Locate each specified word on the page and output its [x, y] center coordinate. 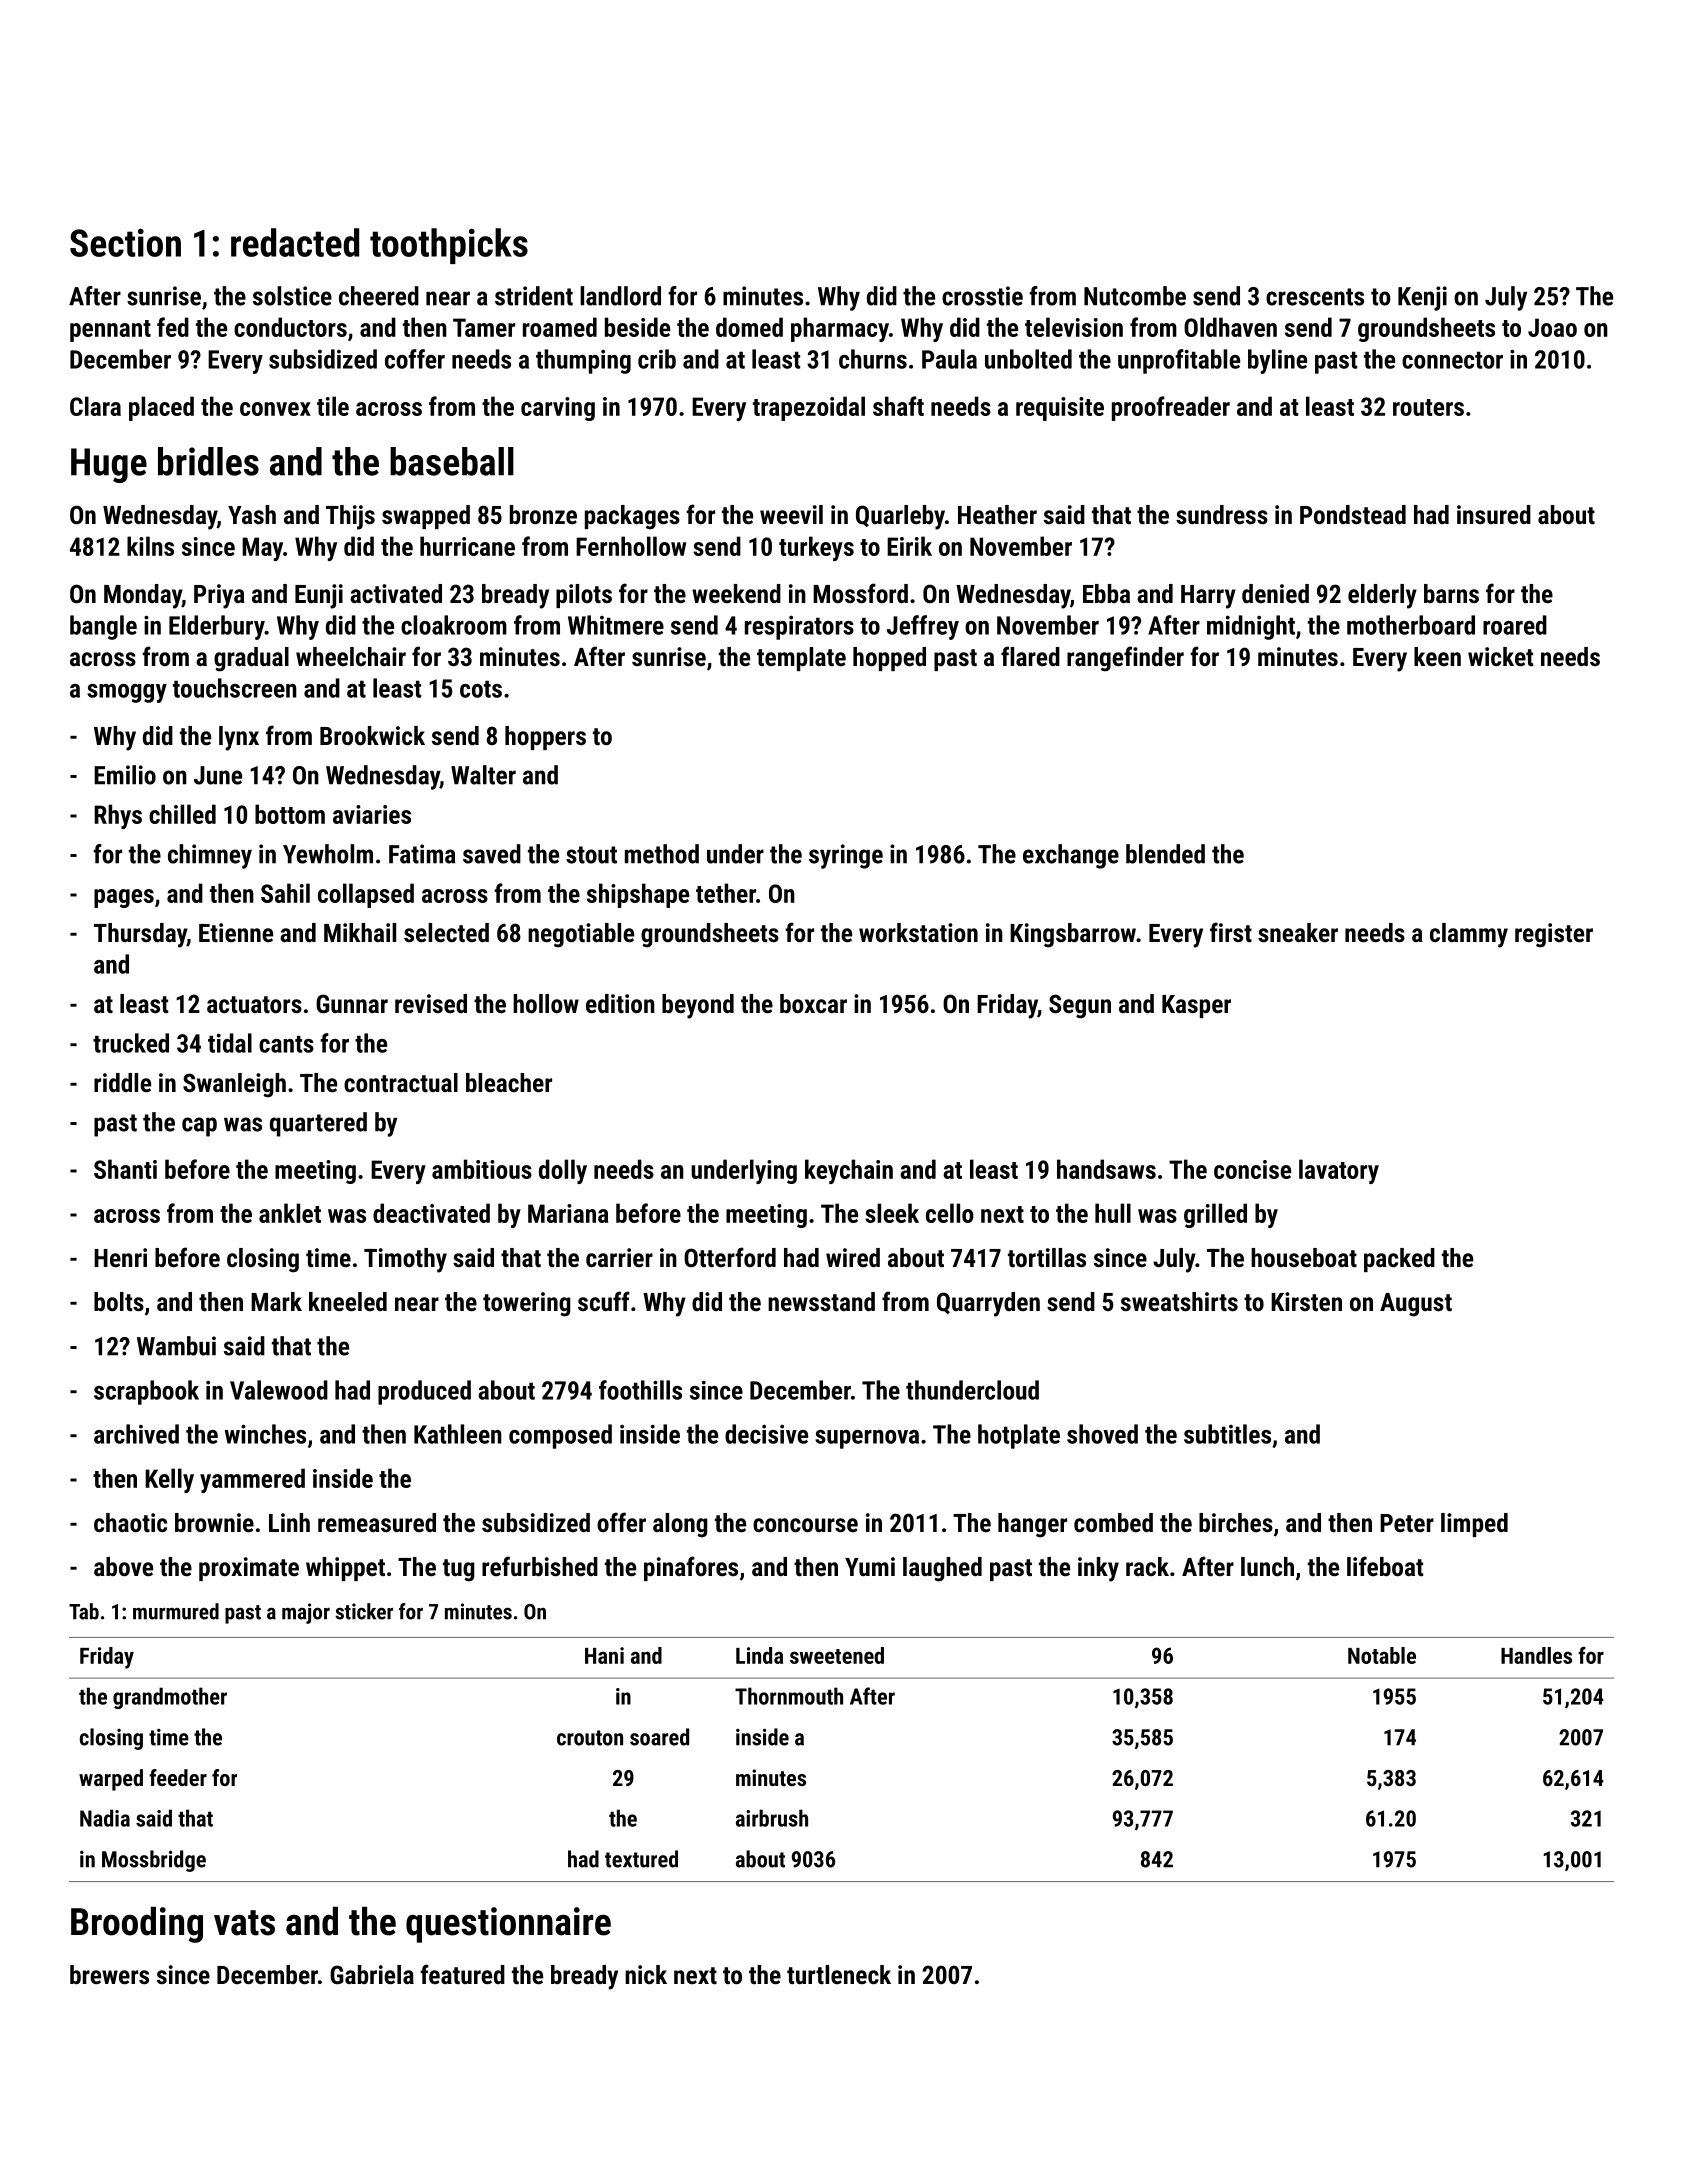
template [801, 659]
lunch [1267, 1566]
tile [333, 406]
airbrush [772, 1818]
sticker [364, 1611]
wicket [1500, 656]
